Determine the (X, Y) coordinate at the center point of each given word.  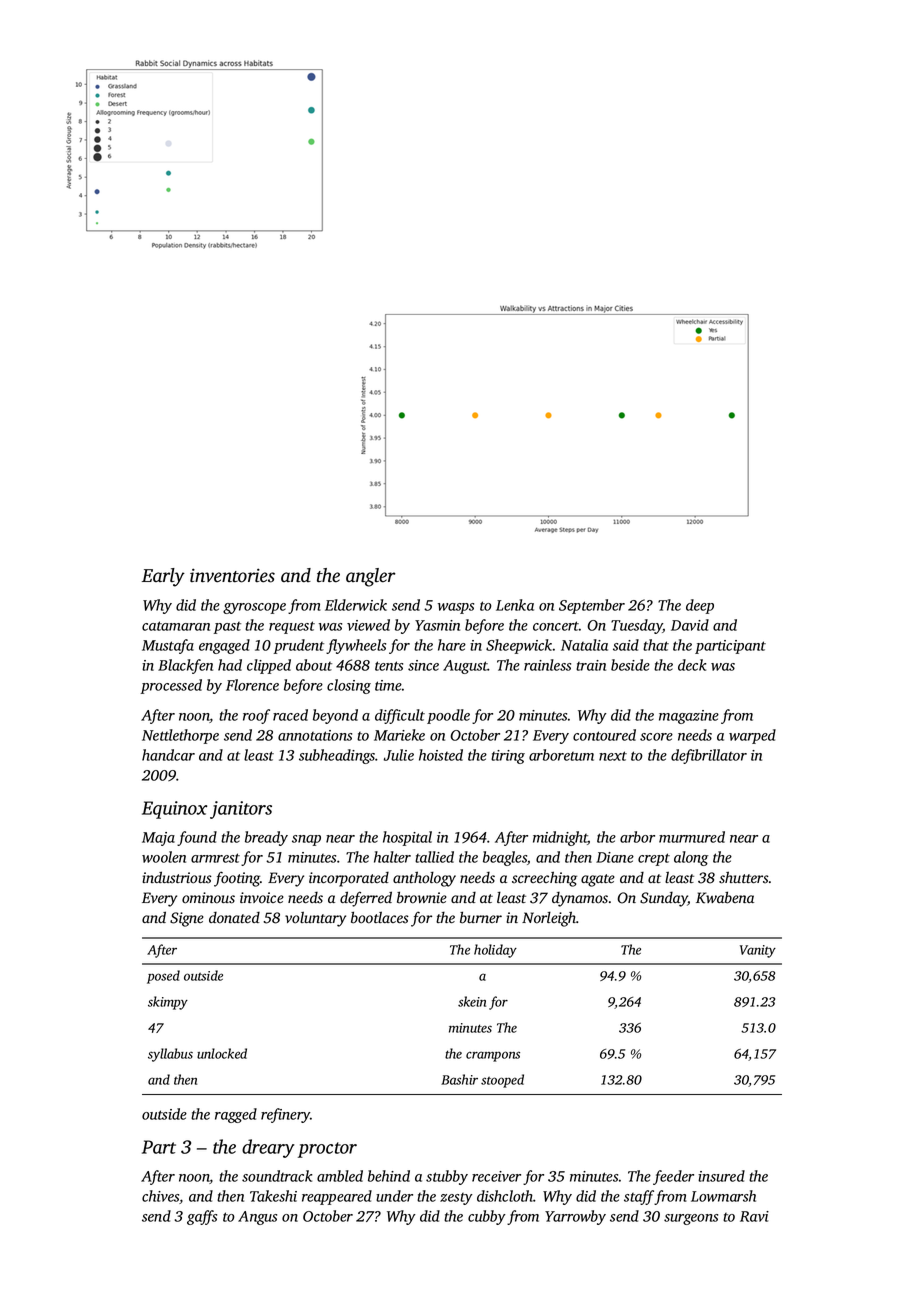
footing (237, 879)
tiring (508, 757)
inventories (232, 575)
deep (700, 606)
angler (371, 577)
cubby (487, 1217)
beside (630, 665)
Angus (257, 1218)
